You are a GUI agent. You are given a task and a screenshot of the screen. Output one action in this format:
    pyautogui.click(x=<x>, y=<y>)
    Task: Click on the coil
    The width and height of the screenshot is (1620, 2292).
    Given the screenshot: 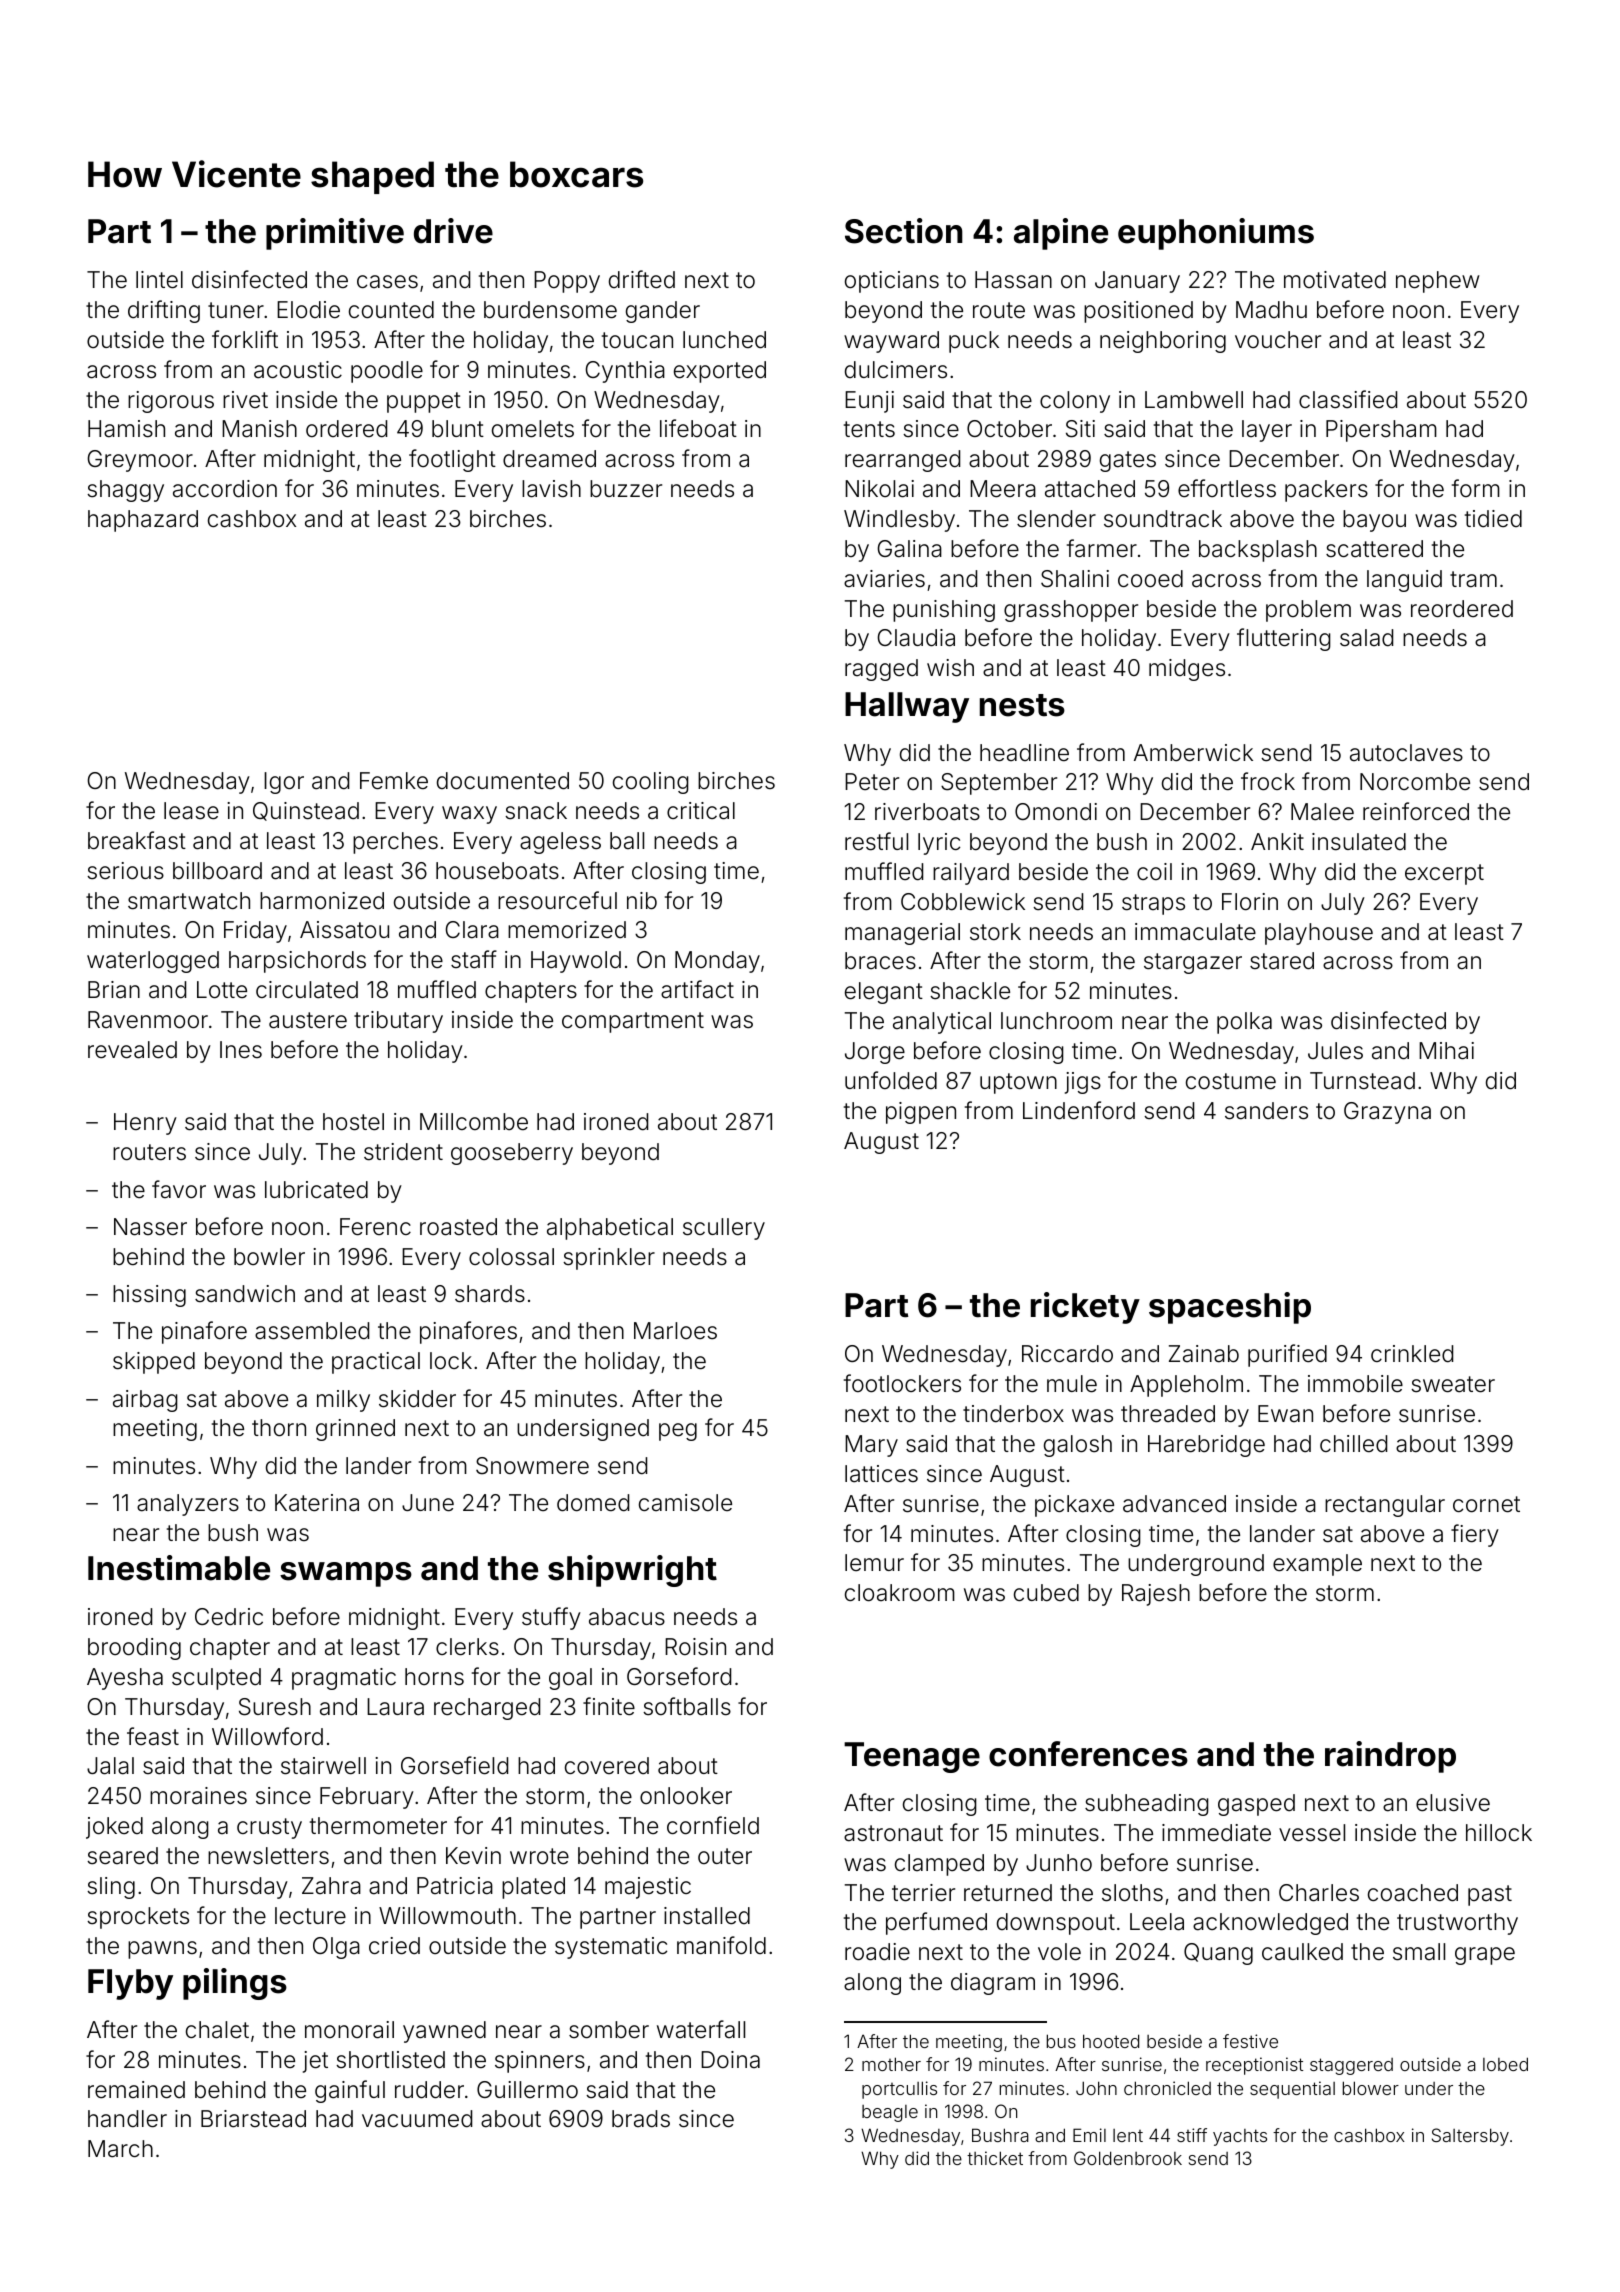 What is the action you would take?
    pyautogui.click(x=1154, y=871)
